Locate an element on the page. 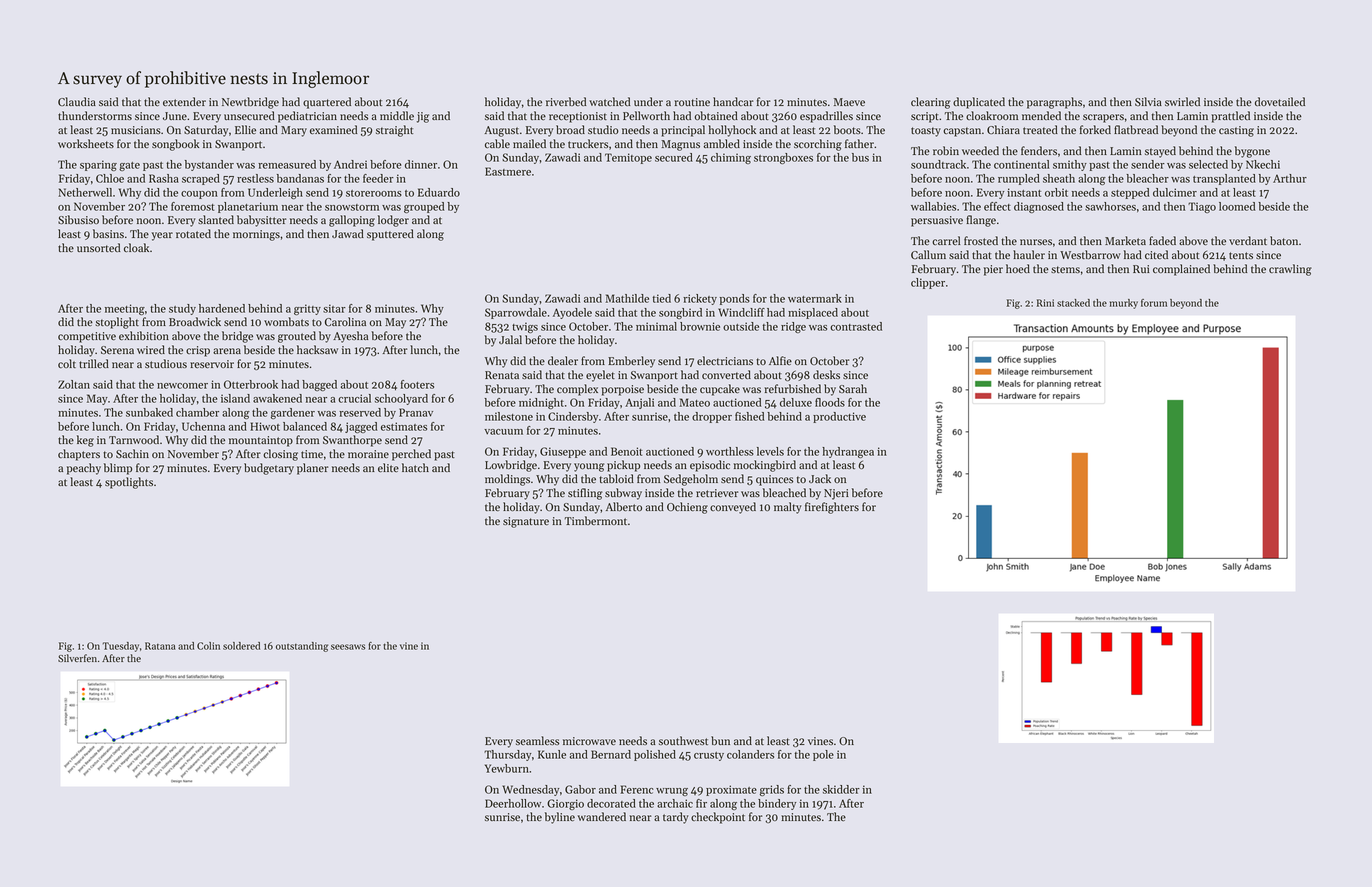 The image size is (1372, 887). songbird is located at coordinates (680, 313).
